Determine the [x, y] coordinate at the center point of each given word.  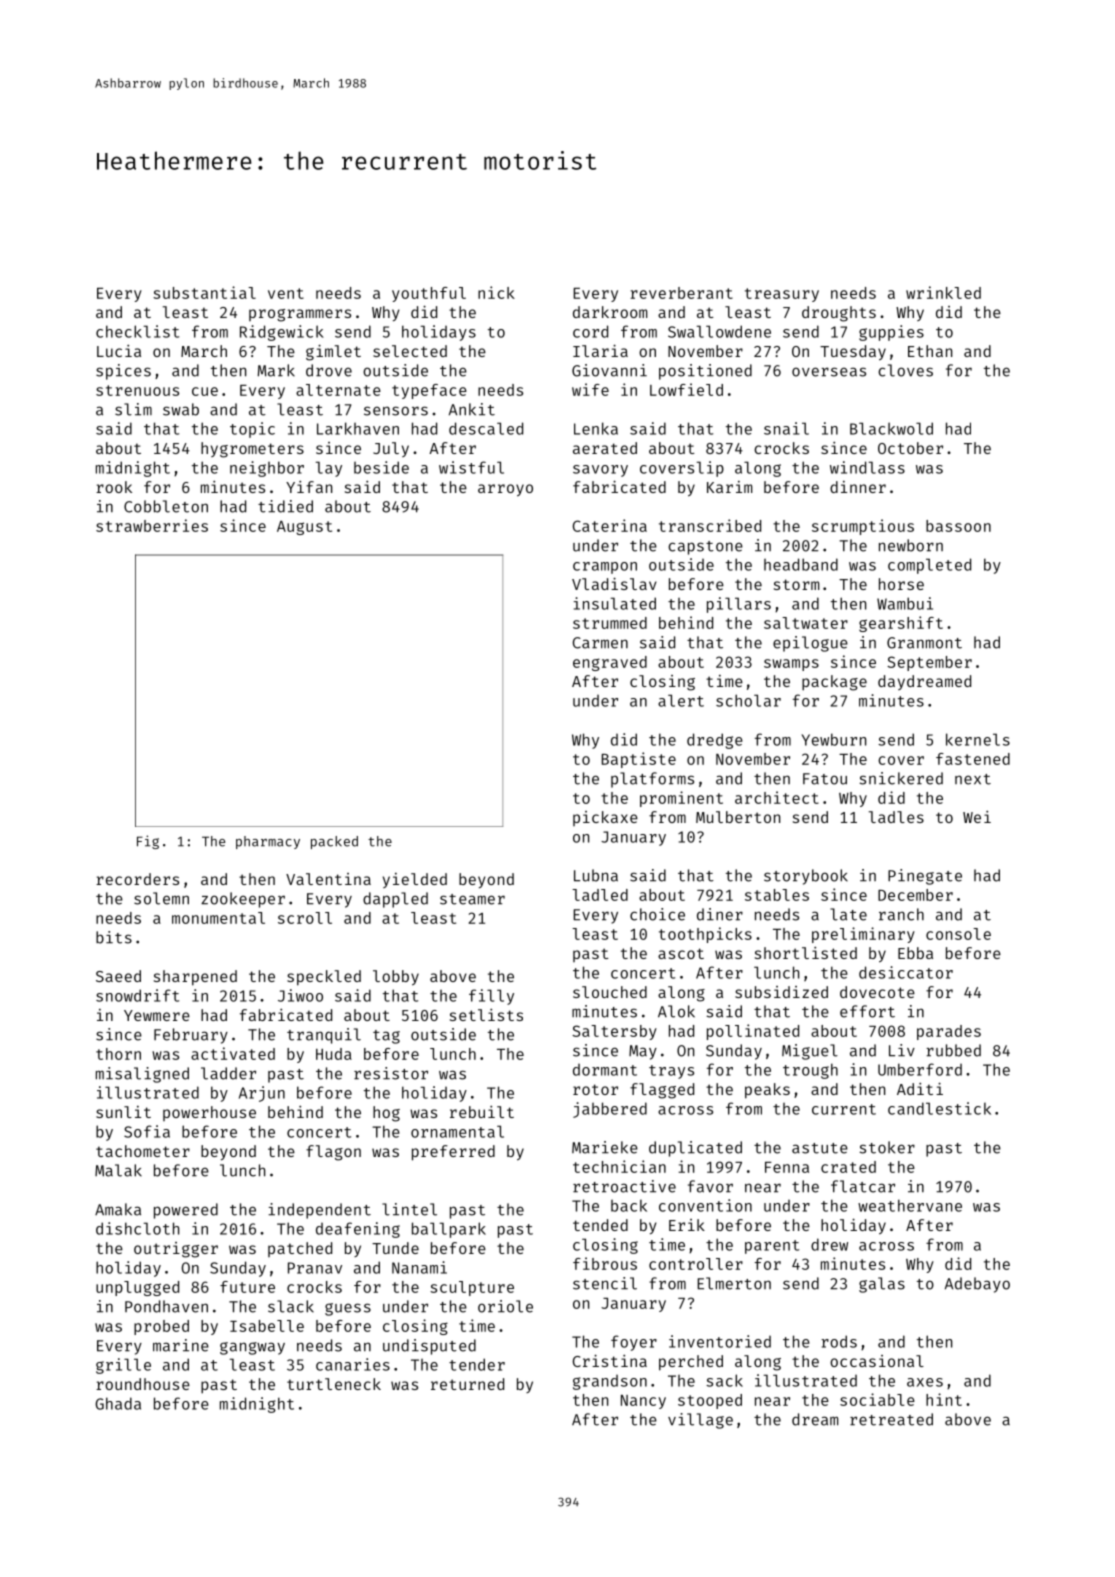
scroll [305, 918]
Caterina [610, 525]
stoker [887, 1147]
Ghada [118, 1403]
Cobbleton [166, 506]
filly [491, 997]
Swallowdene [719, 331]
